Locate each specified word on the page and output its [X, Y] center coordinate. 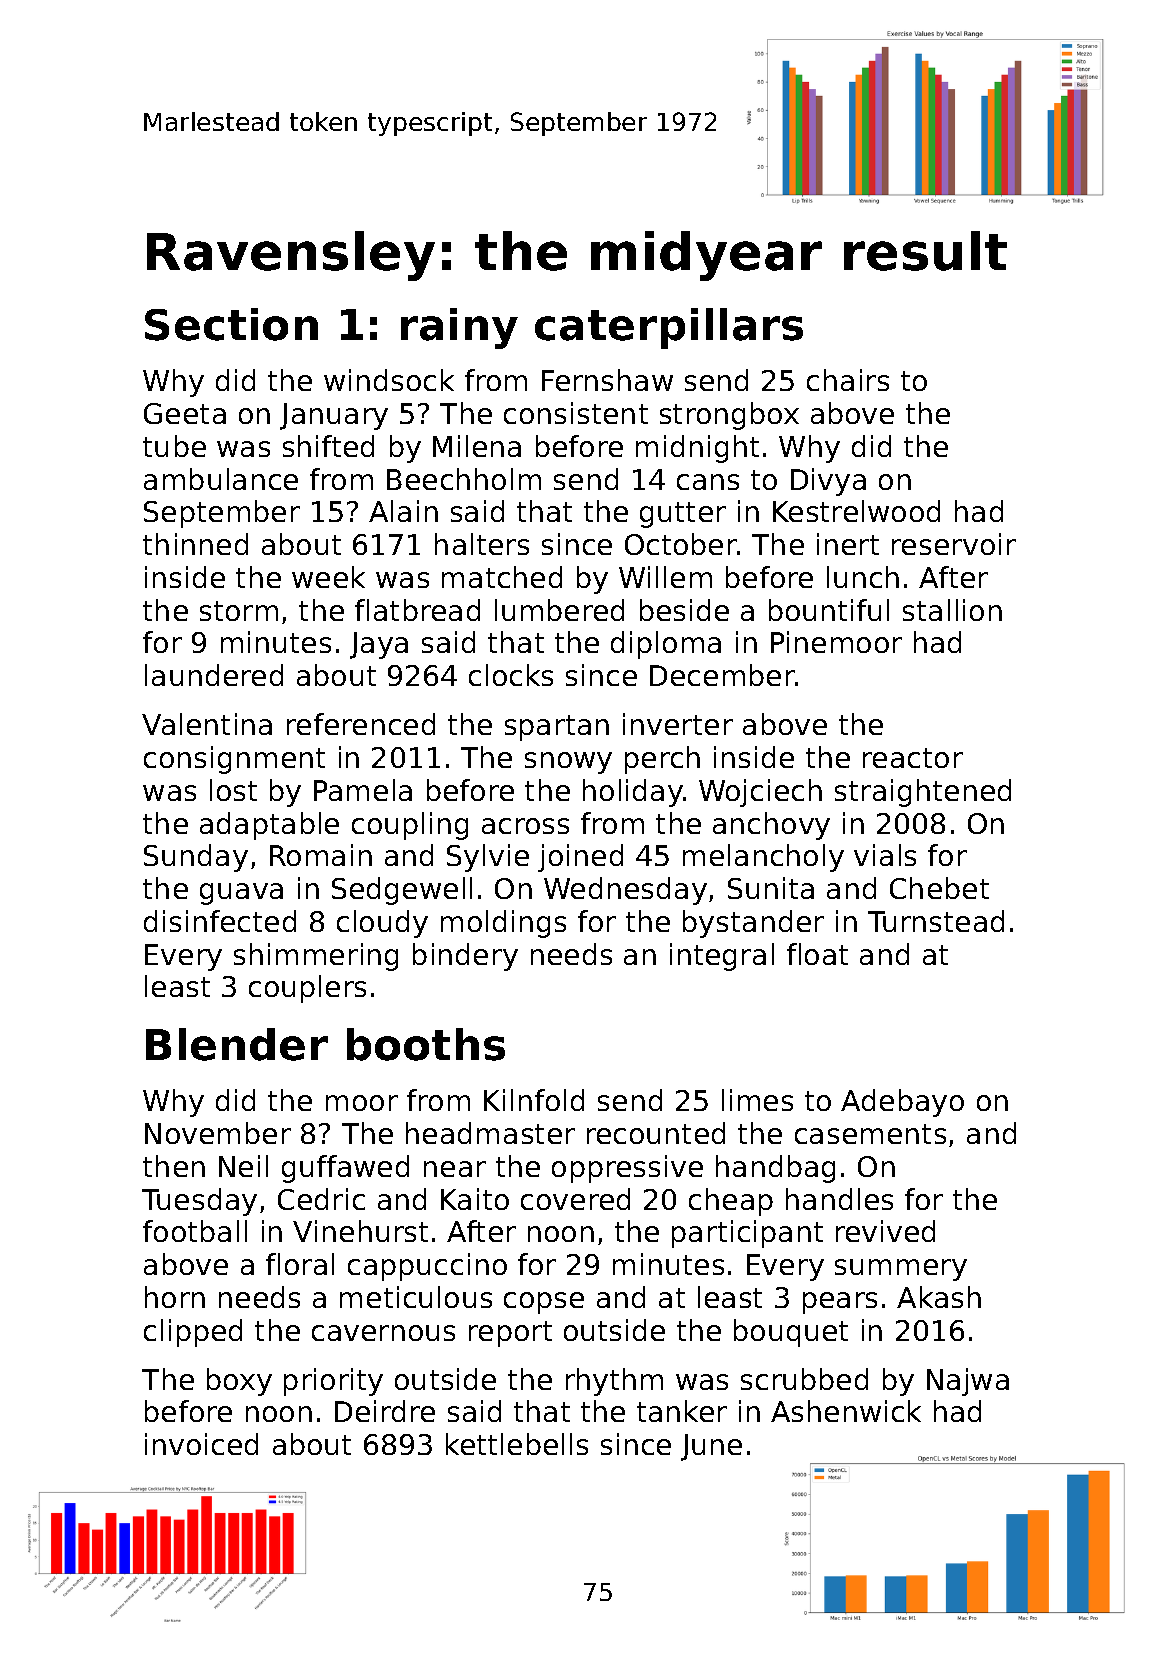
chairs [848, 380]
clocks [511, 675]
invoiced [201, 1444]
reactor [913, 758]
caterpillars [669, 328]
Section [231, 324]
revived [885, 1231]
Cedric [321, 1199]
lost [233, 790]
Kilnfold [534, 1100]
